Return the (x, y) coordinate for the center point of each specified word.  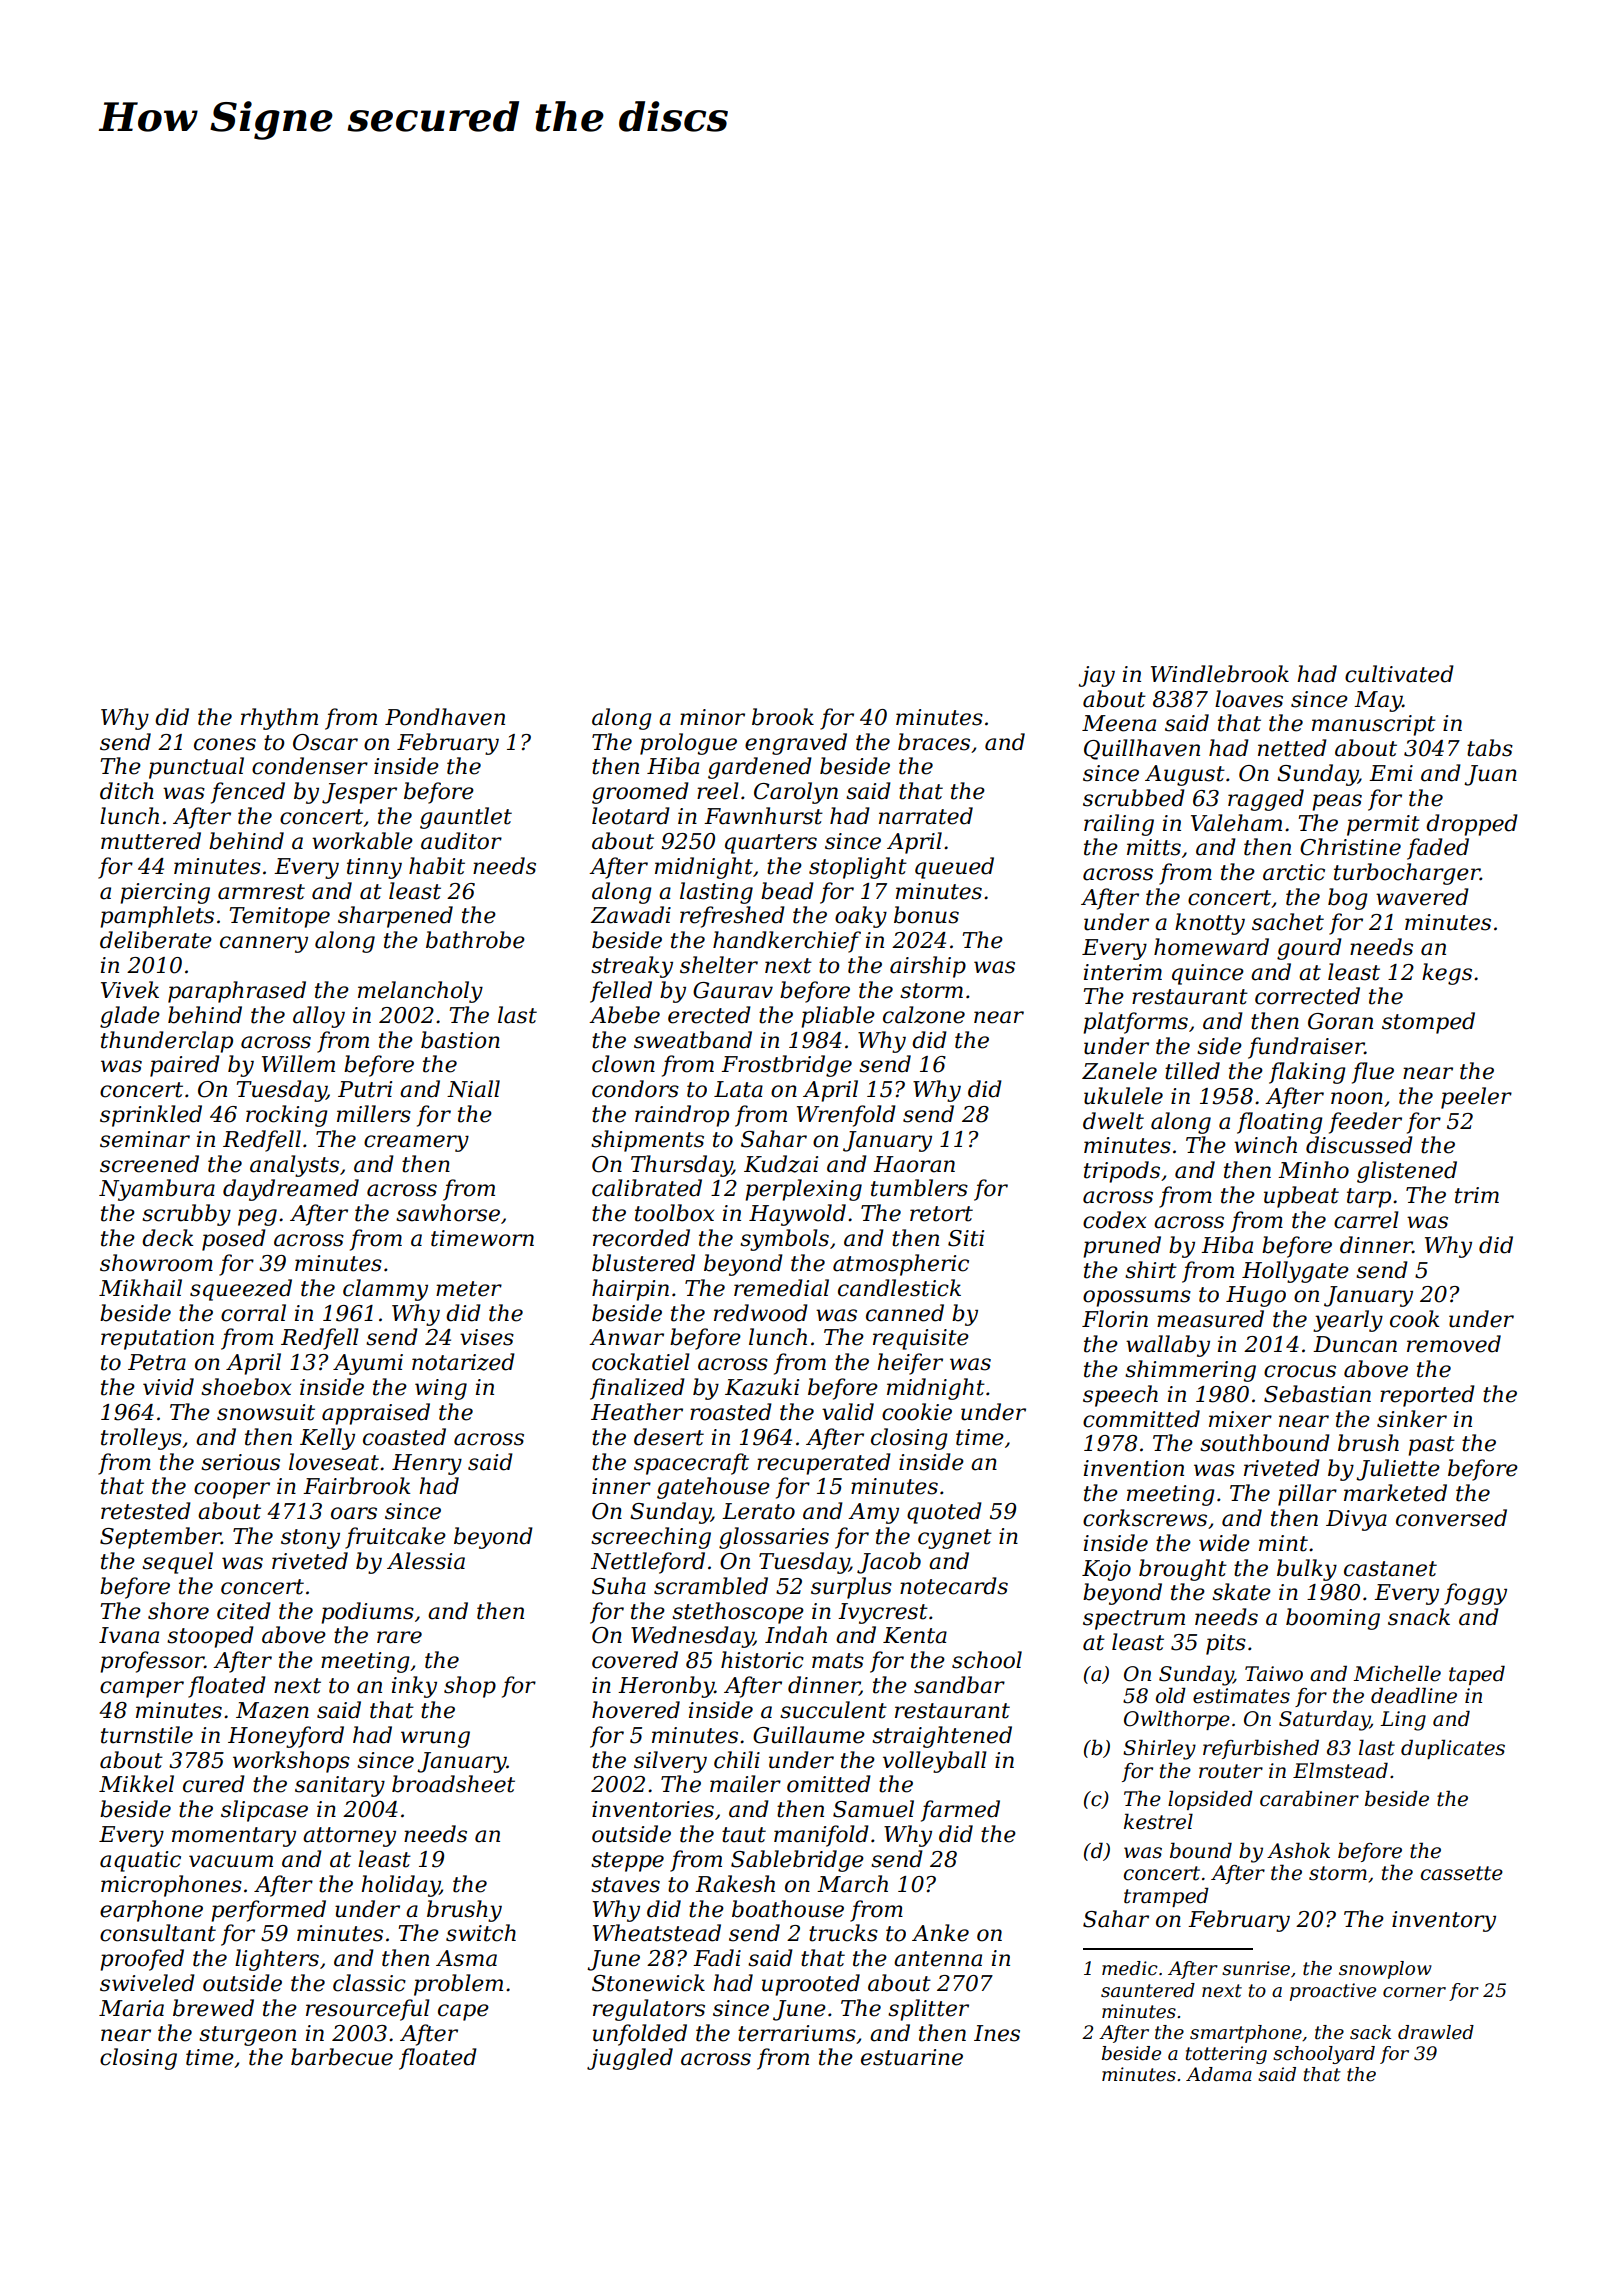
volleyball (935, 1762)
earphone (151, 1911)
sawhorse (448, 1213)
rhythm (279, 719)
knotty (1210, 924)
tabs (1490, 748)
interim (1123, 972)
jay (1096, 676)
